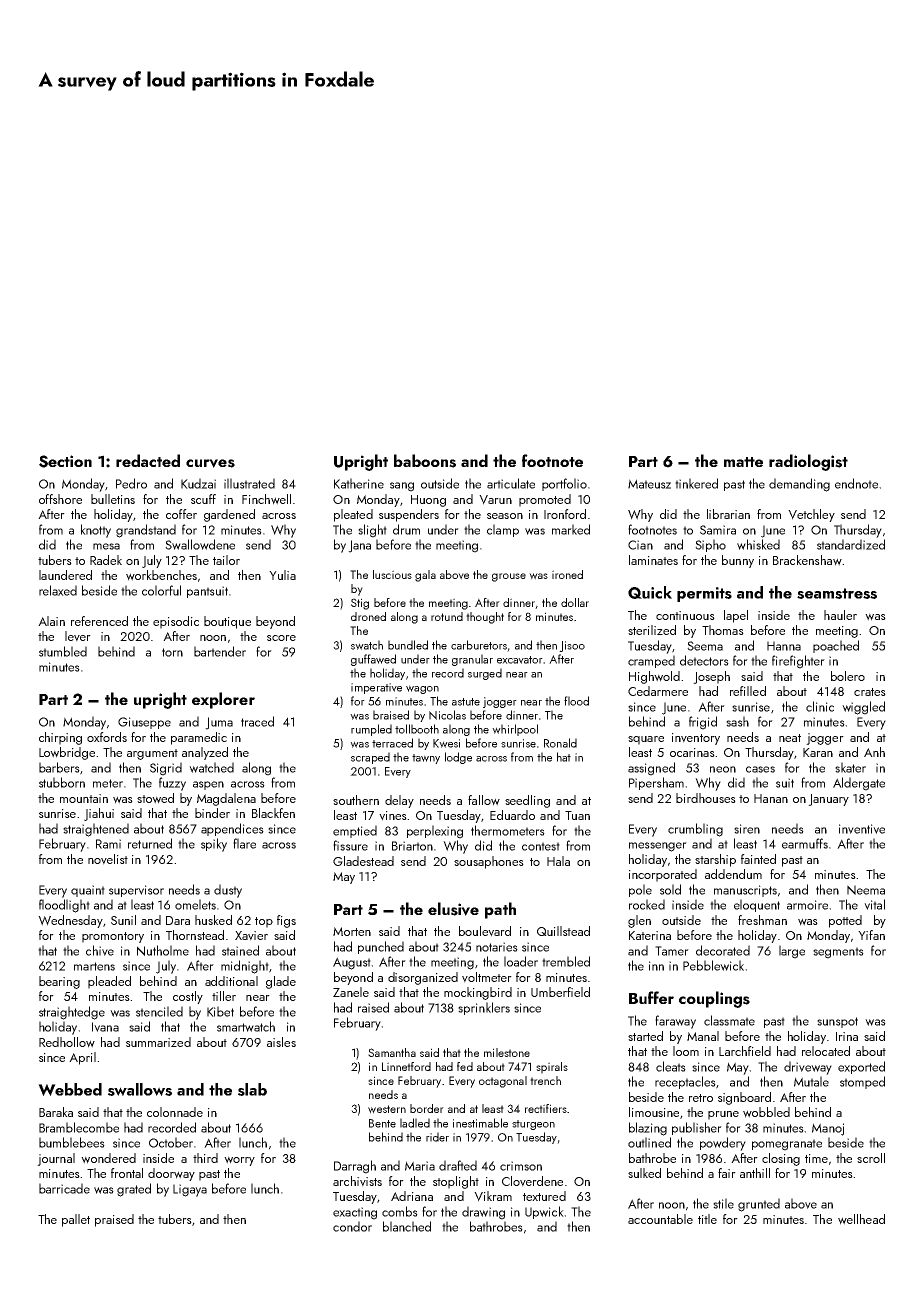  I want to click on radiologist, so click(808, 462).
